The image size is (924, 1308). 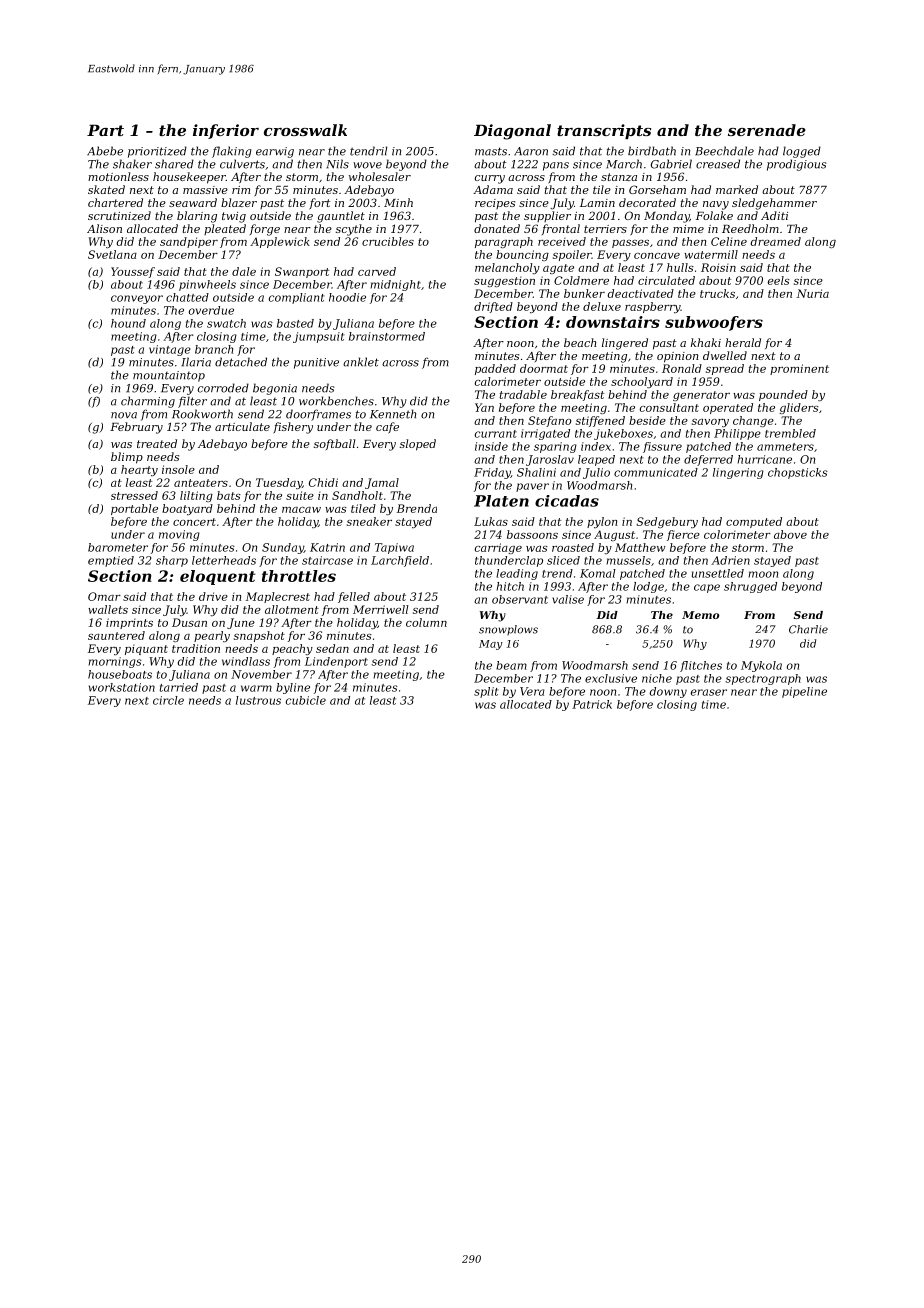 What do you see at coordinates (497, 228) in the screenshot?
I see `donated` at bounding box center [497, 228].
